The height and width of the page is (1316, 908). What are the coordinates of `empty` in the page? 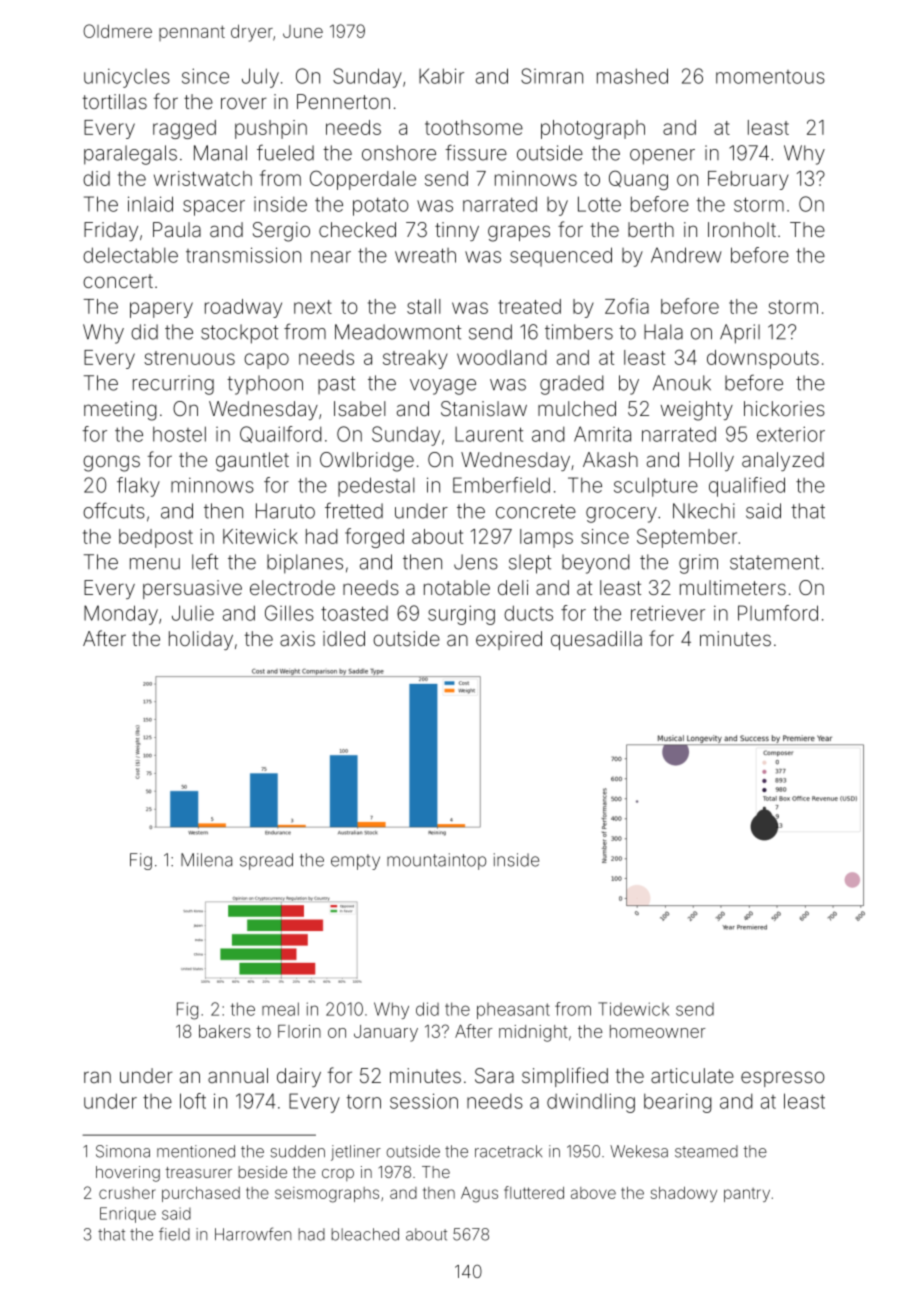 It's located at (355, 862).
